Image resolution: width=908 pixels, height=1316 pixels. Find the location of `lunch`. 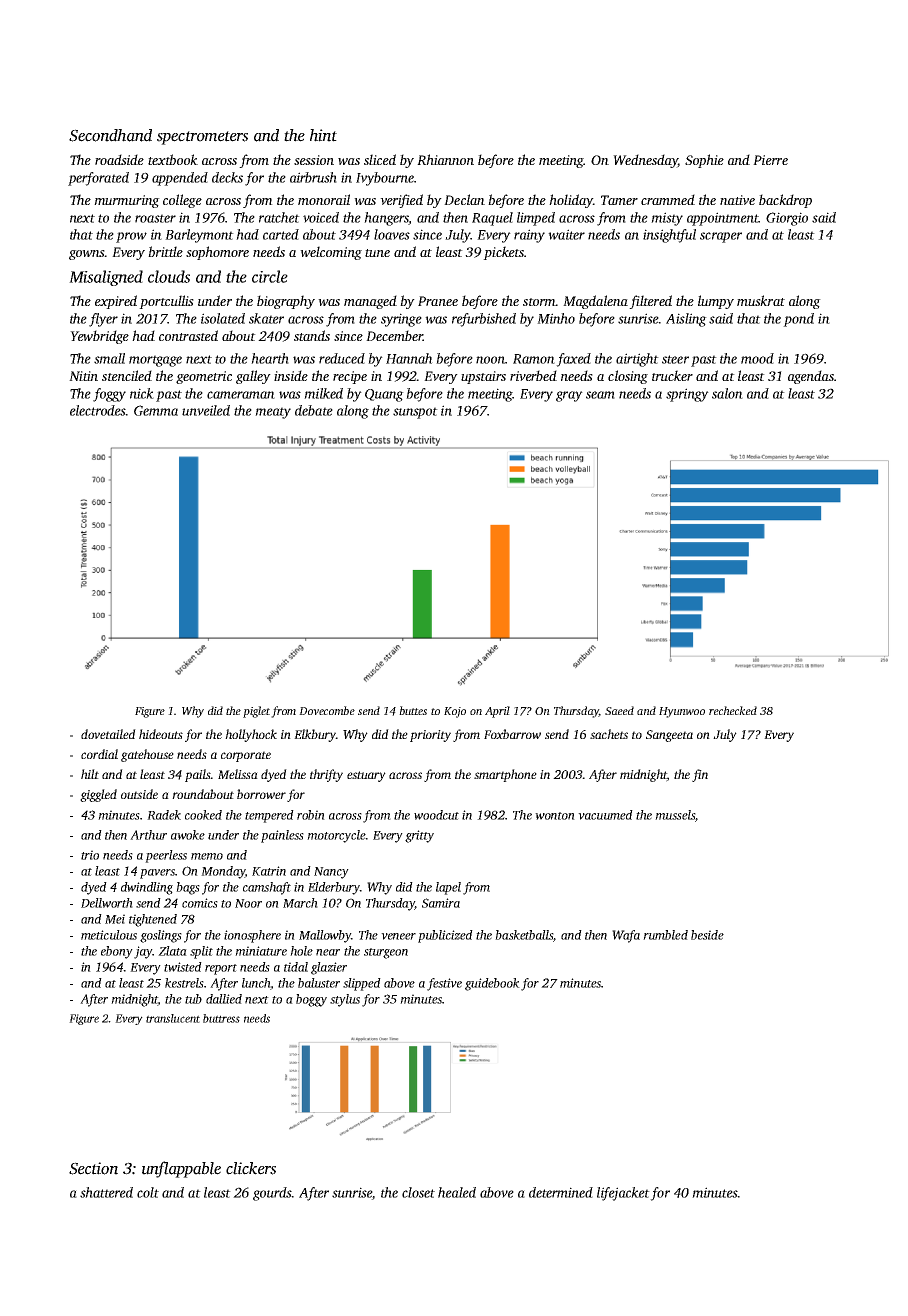

lunch is located at coordinates (256, 984).
